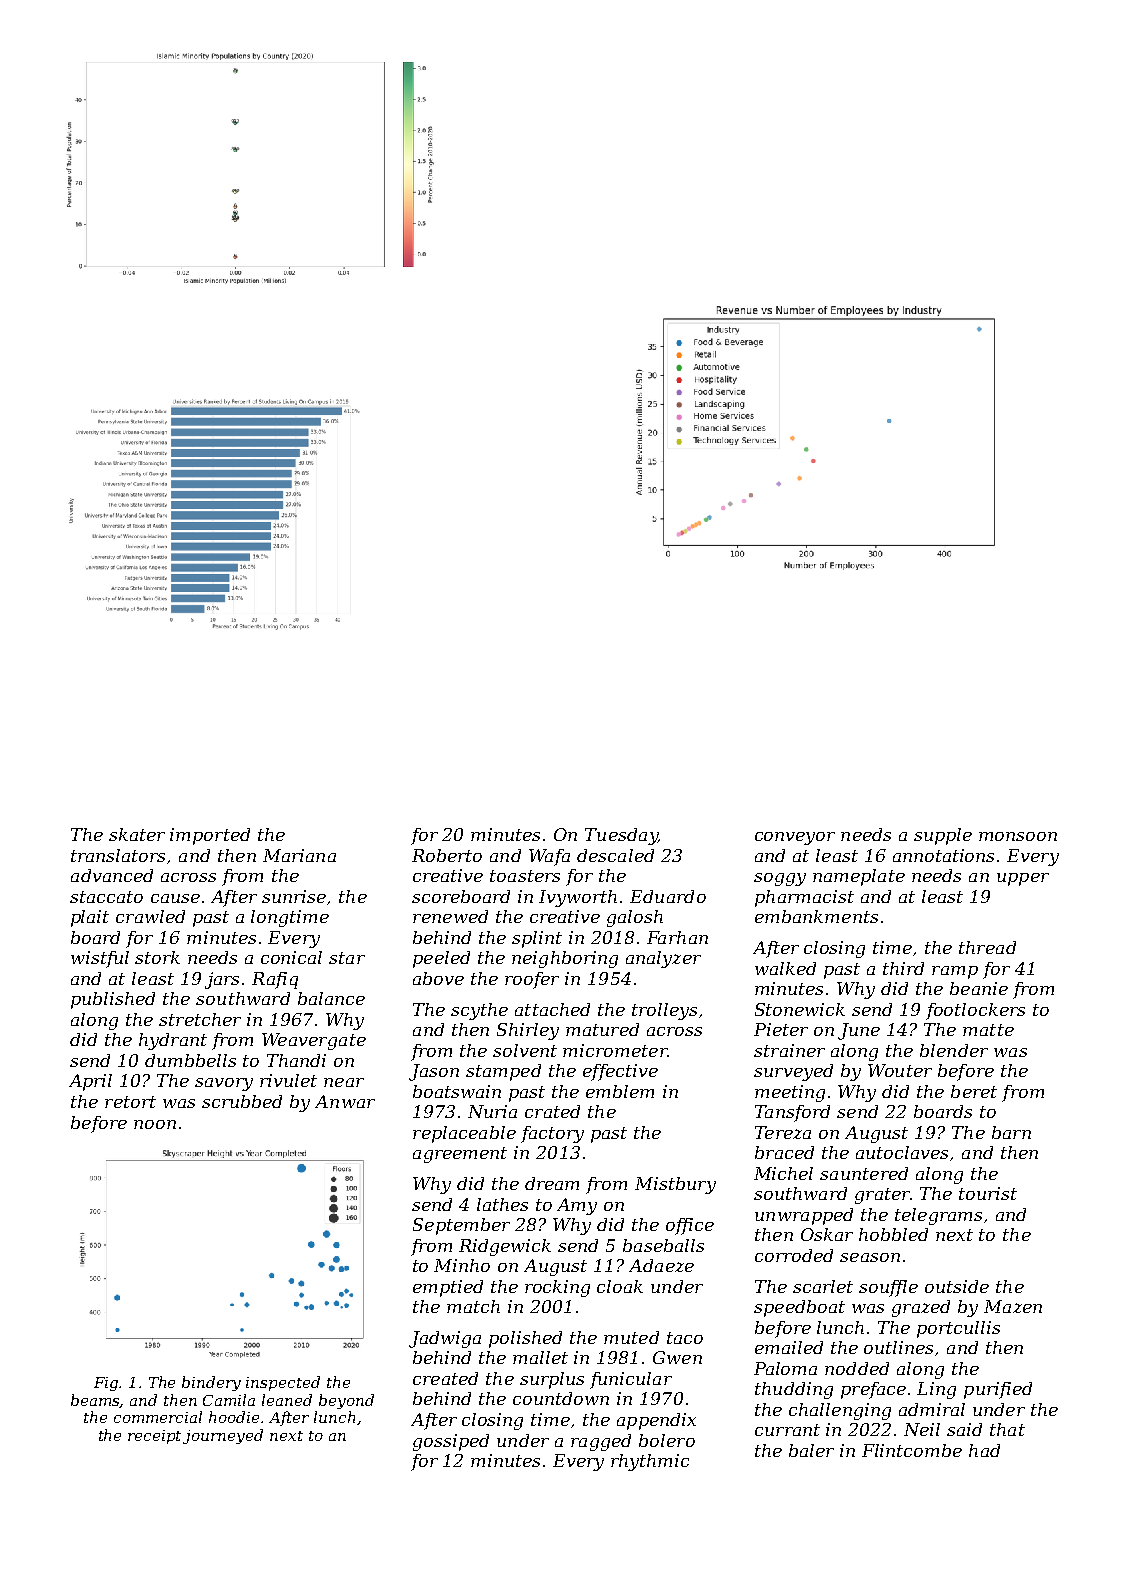 The image size is (1129, 1596). What do you see at coordinates (155, 1124) in the screenshot?
I see `noon` at bounding box center [155, 1124].
